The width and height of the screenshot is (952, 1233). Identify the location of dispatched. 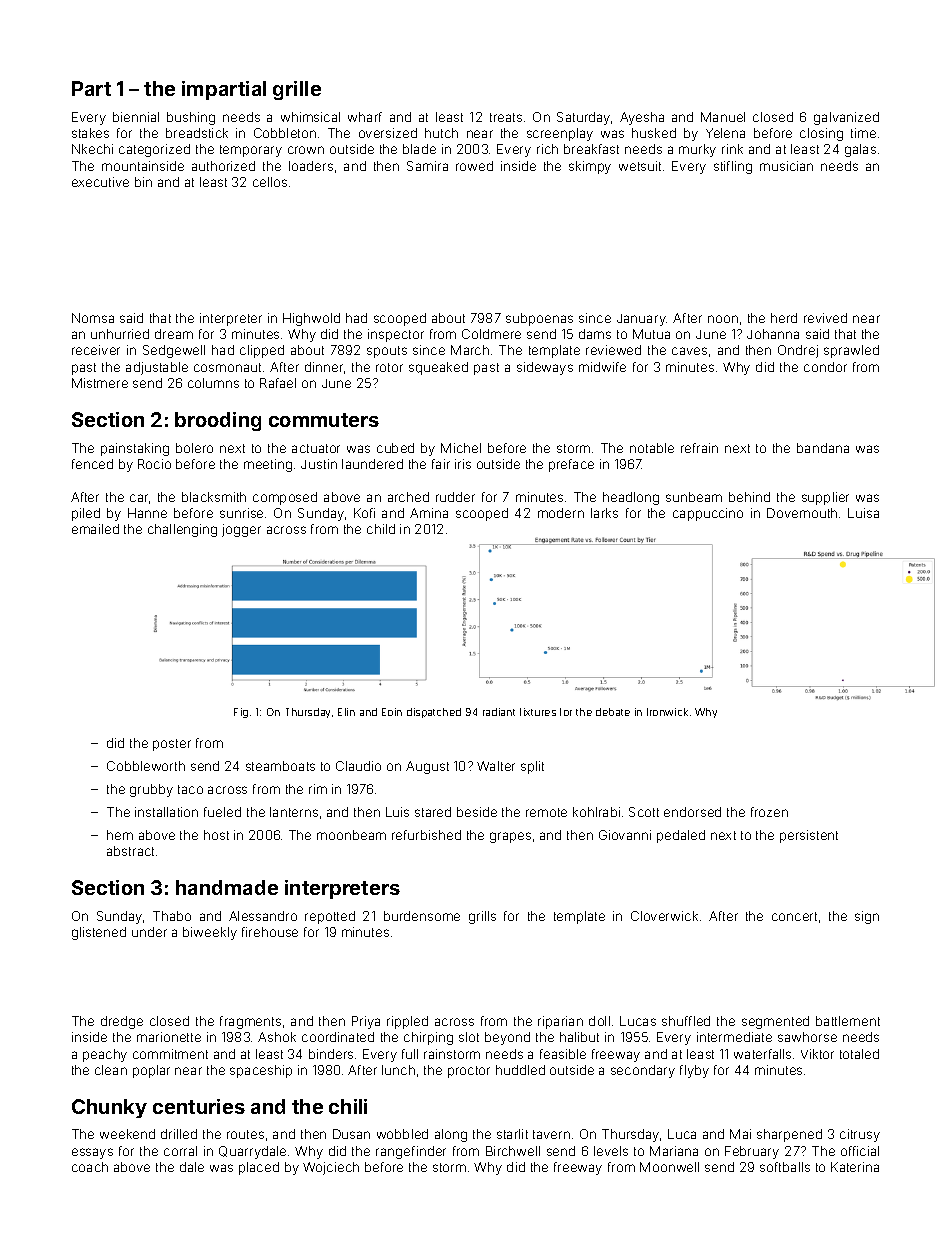
(434, 713).
